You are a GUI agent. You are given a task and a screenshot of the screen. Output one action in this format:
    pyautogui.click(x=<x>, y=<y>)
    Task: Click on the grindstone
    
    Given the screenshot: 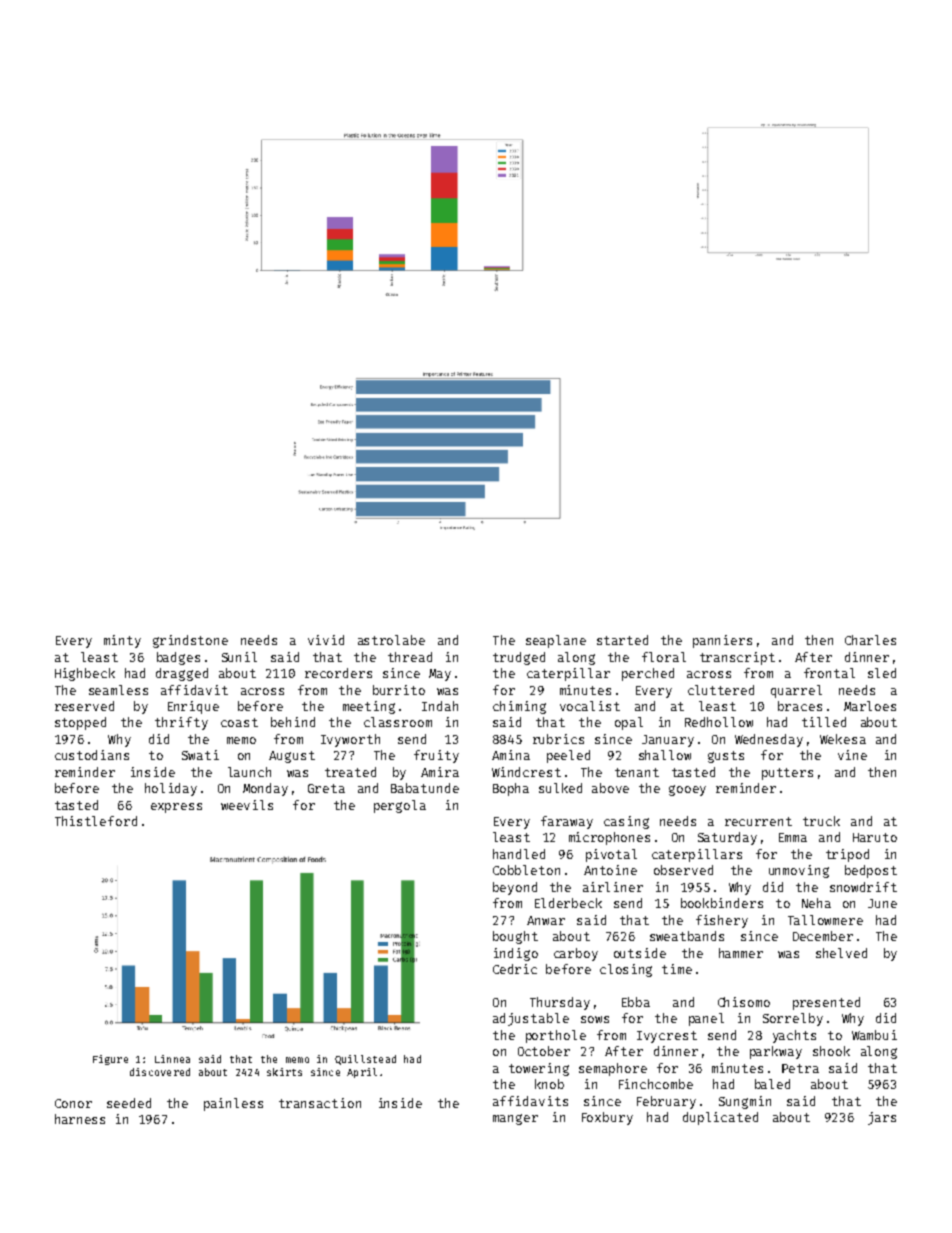 What is the action you would take?
    pyautogui.click(x=190, y=641)
